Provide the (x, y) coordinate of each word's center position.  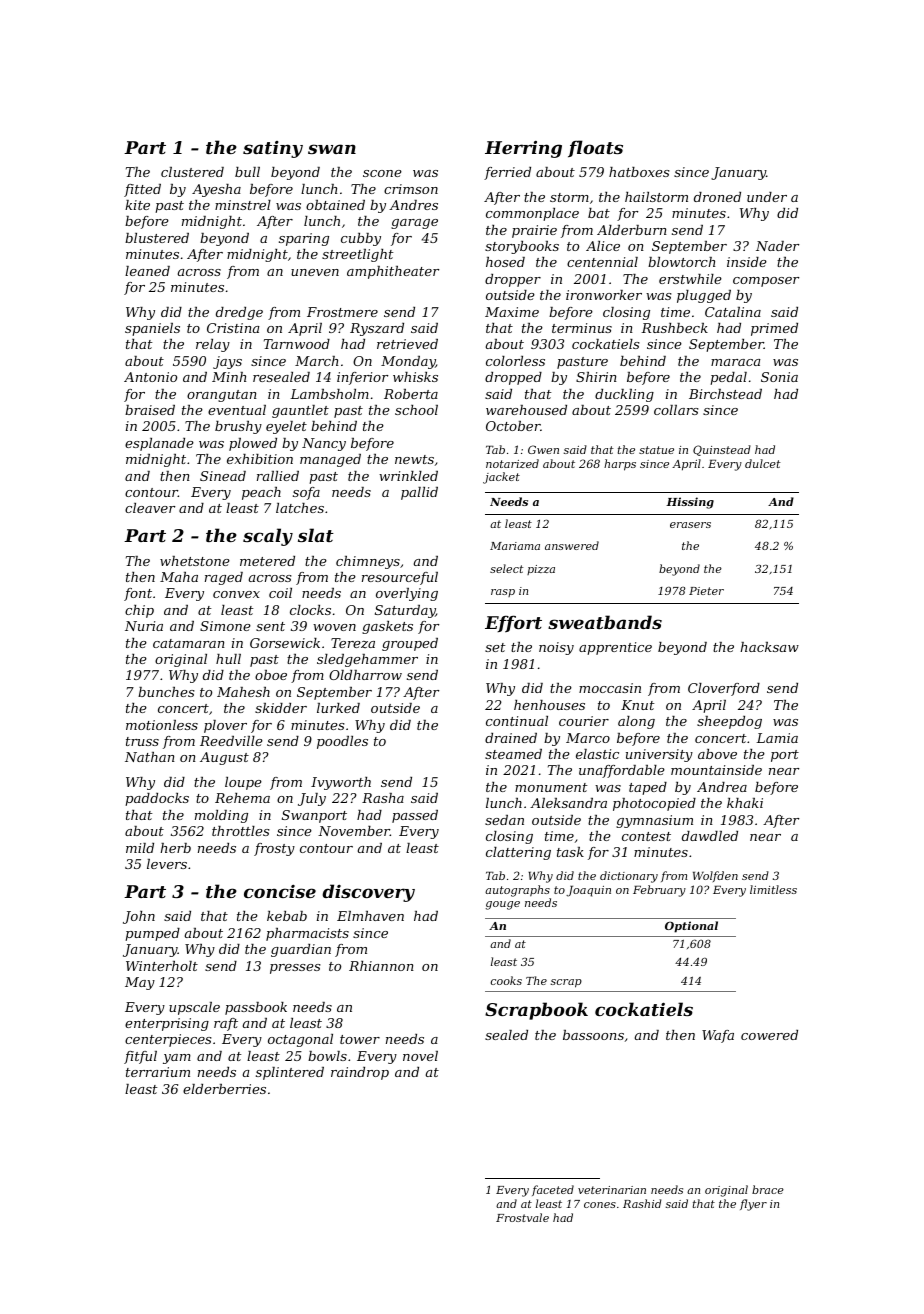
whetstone (195, 561)
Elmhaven (370, 916)
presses (295, 969)
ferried (507, 173)
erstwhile (690, 279)
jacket (501, 478)
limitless (773, 889)
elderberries (224, 1089)
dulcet (763, 463)
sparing (304, 239)
